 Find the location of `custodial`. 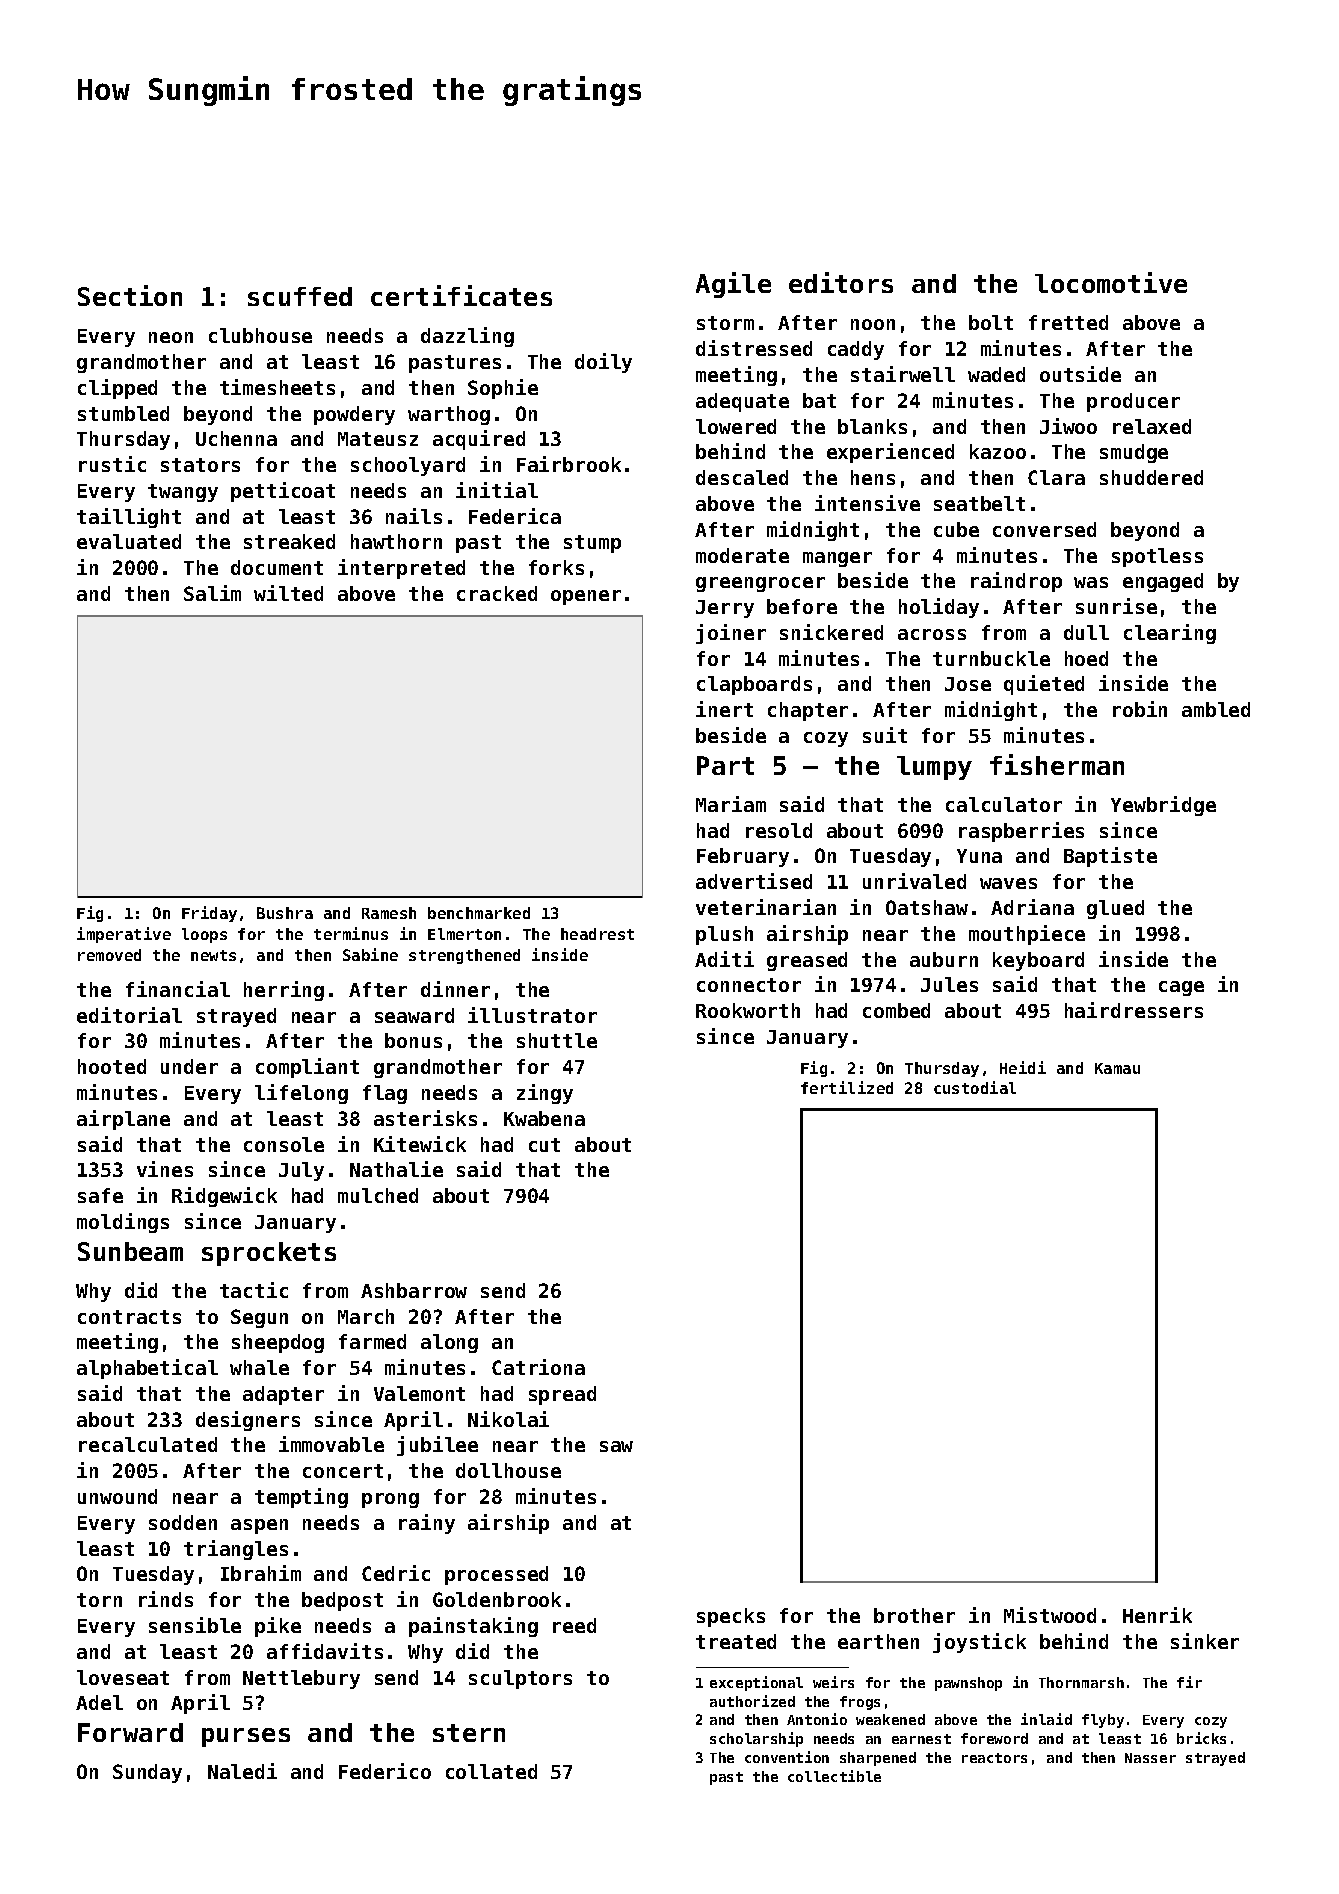

custodial is located at coordinates (975, 1087).
